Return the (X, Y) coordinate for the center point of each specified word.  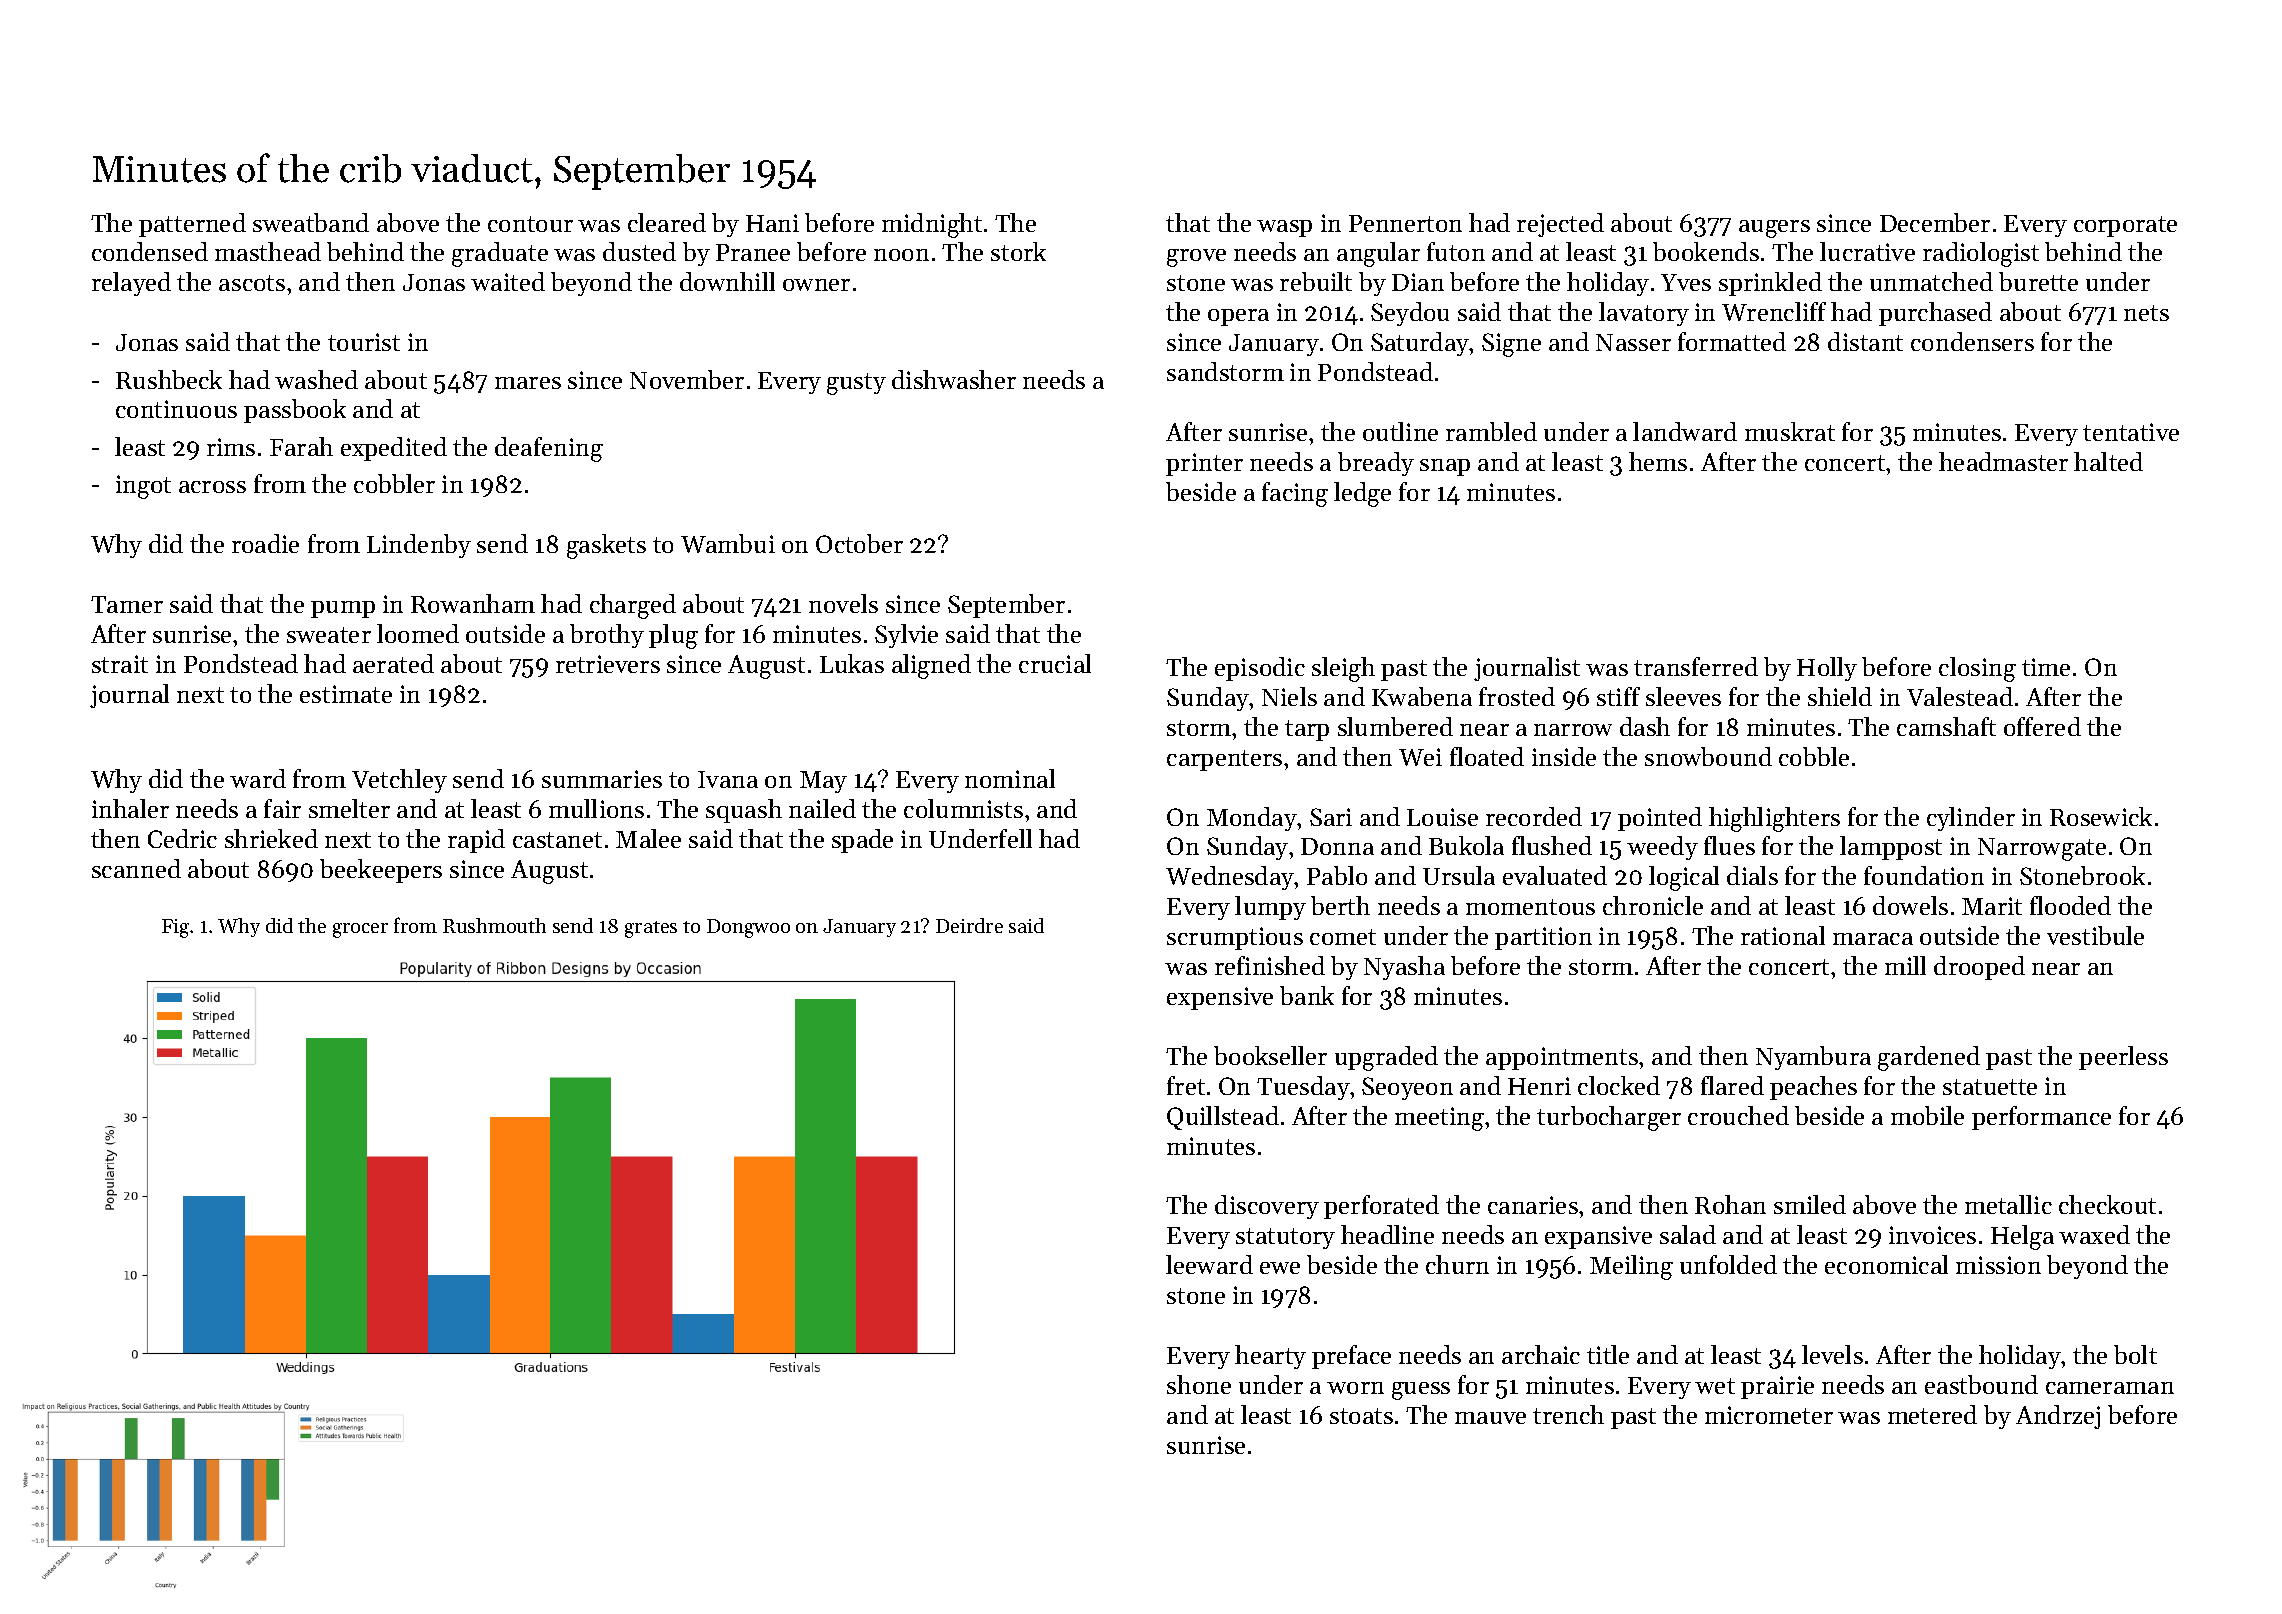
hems (1658, 461)
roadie (265, 543)
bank (1307, 995)
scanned (136, 868)
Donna (1337, 846)
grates (651, 929)
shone (1199, 1384)
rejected (1560, 225)
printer (1204, 464)
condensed (150, 251)
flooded (2070, 905)
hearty (1270, 1357)
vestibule (2095, 935)
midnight (932, 225)
